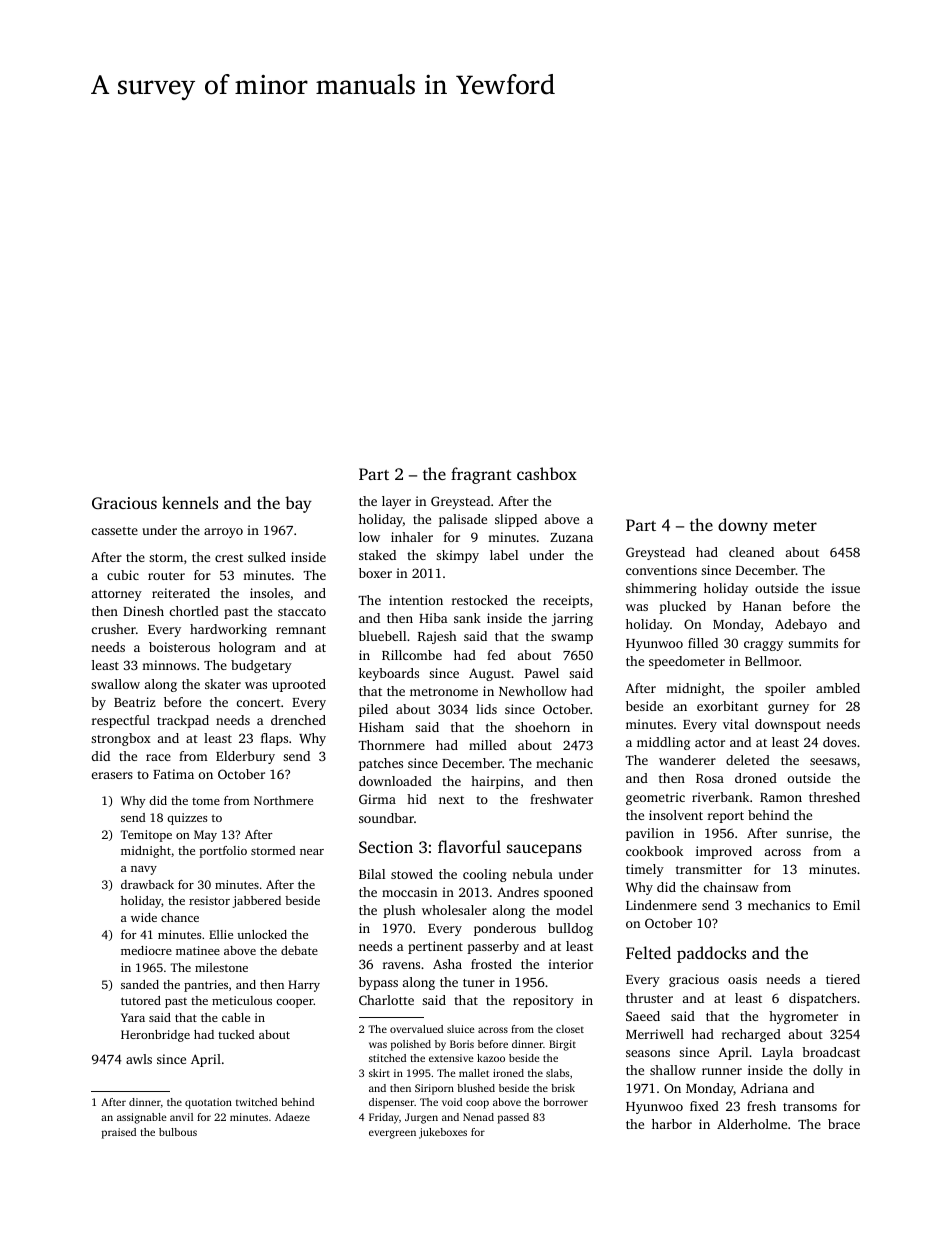  I want to click on palisade, so click(463, 520).
